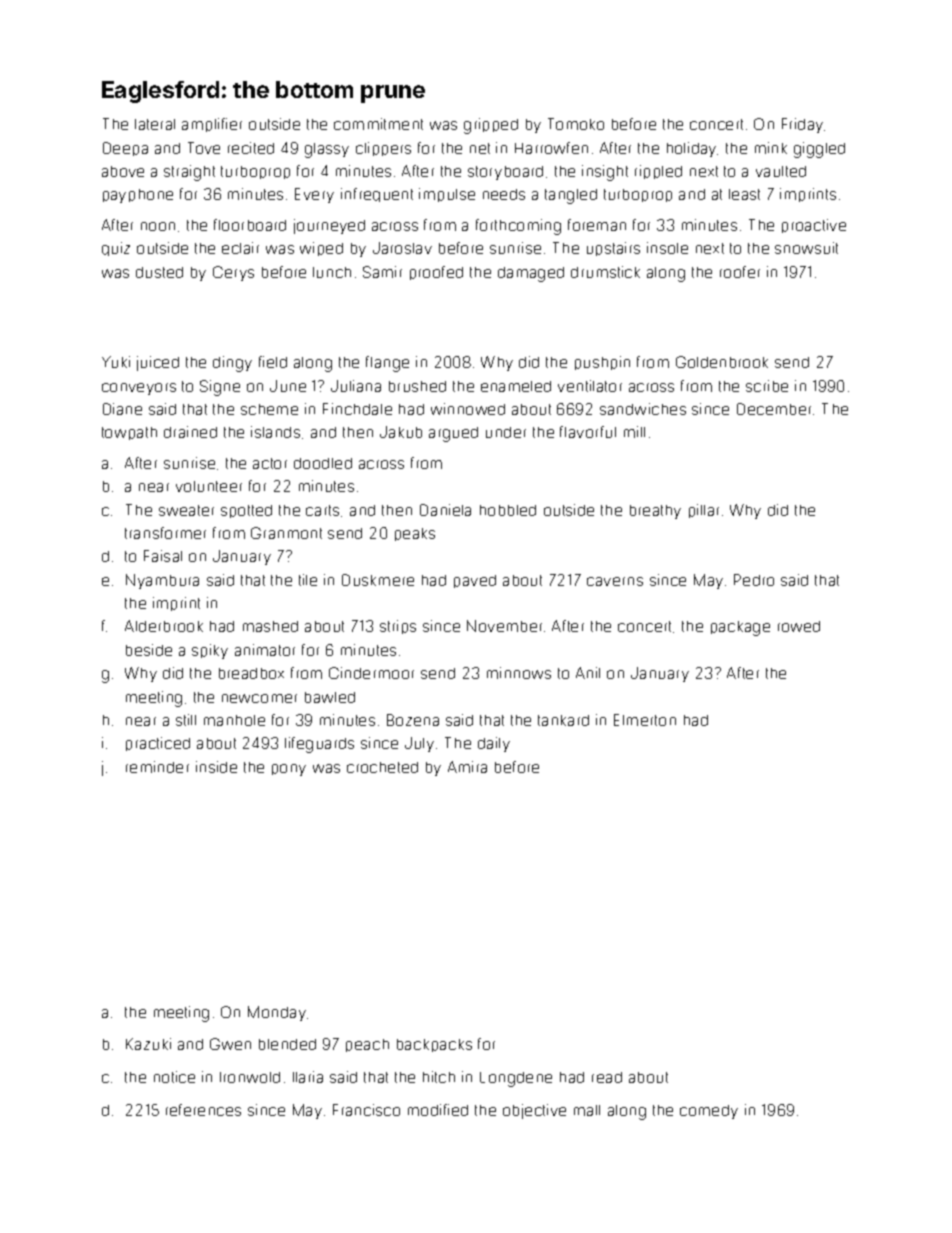  What do you see at coordinates (277, 1013) in the page?
I see `Monday` at bounding box center [277, 1013].
